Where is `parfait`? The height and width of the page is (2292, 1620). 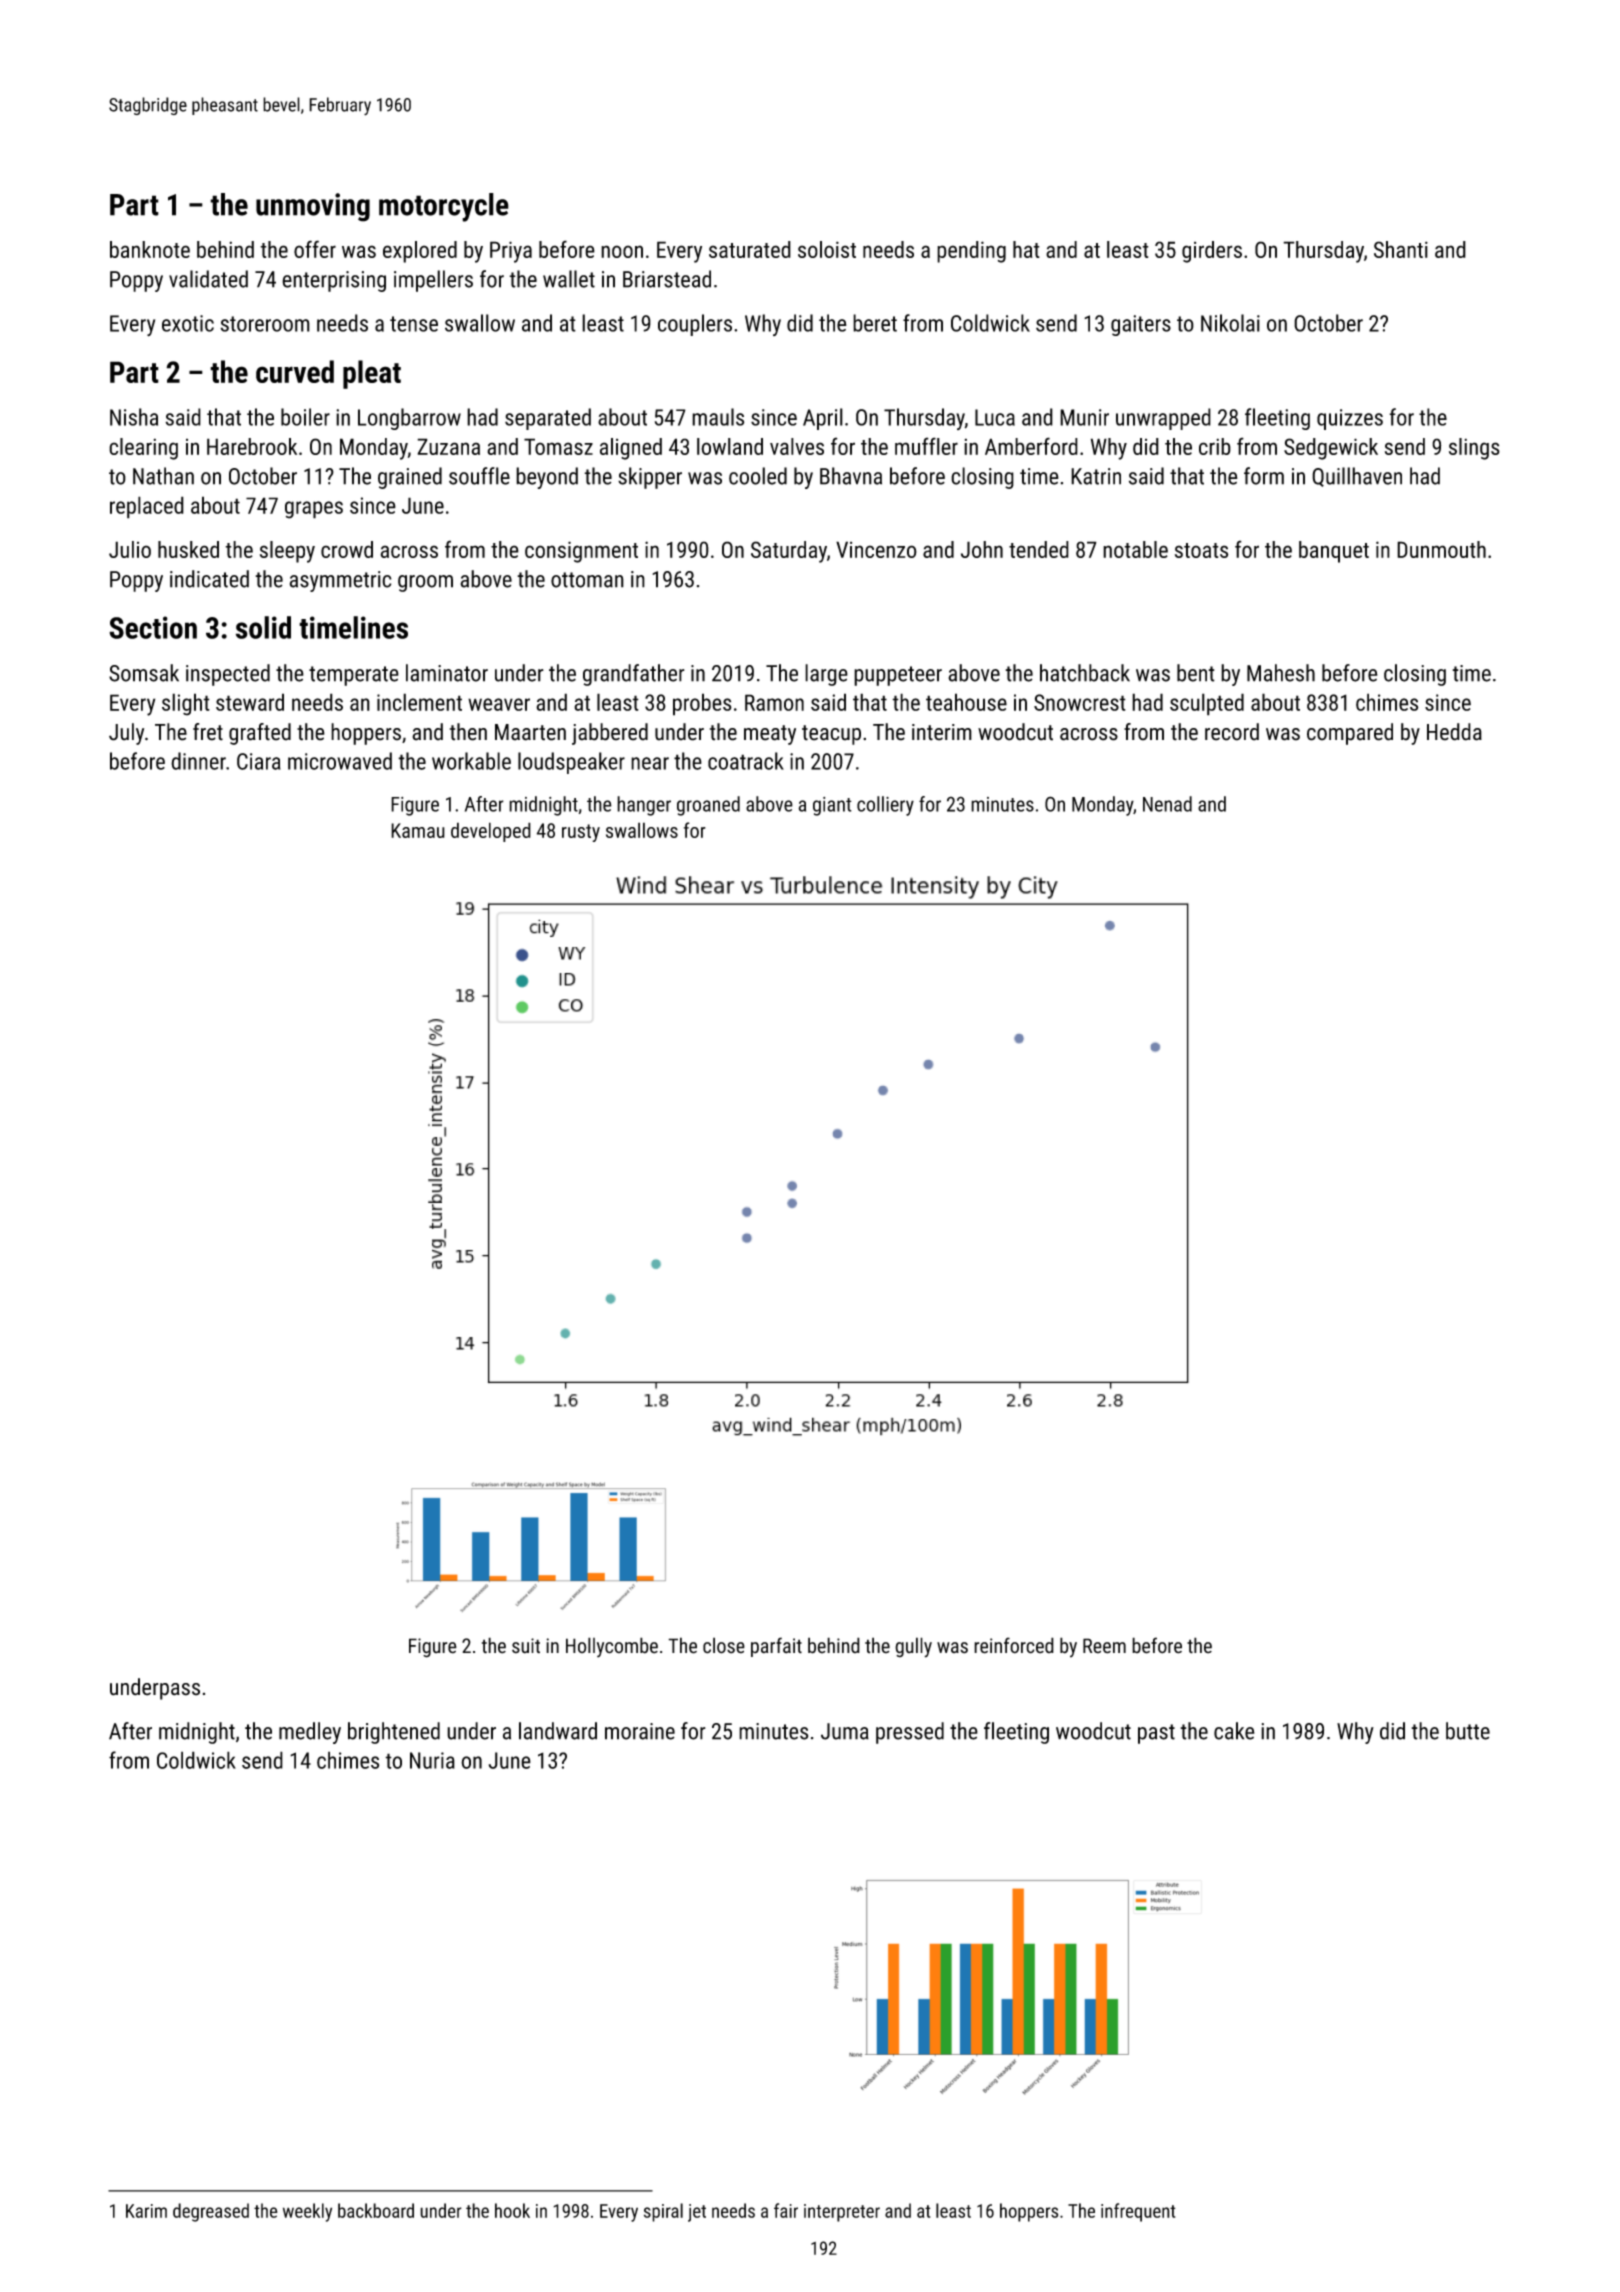 parfait is located at coordinates (776, 1647).
